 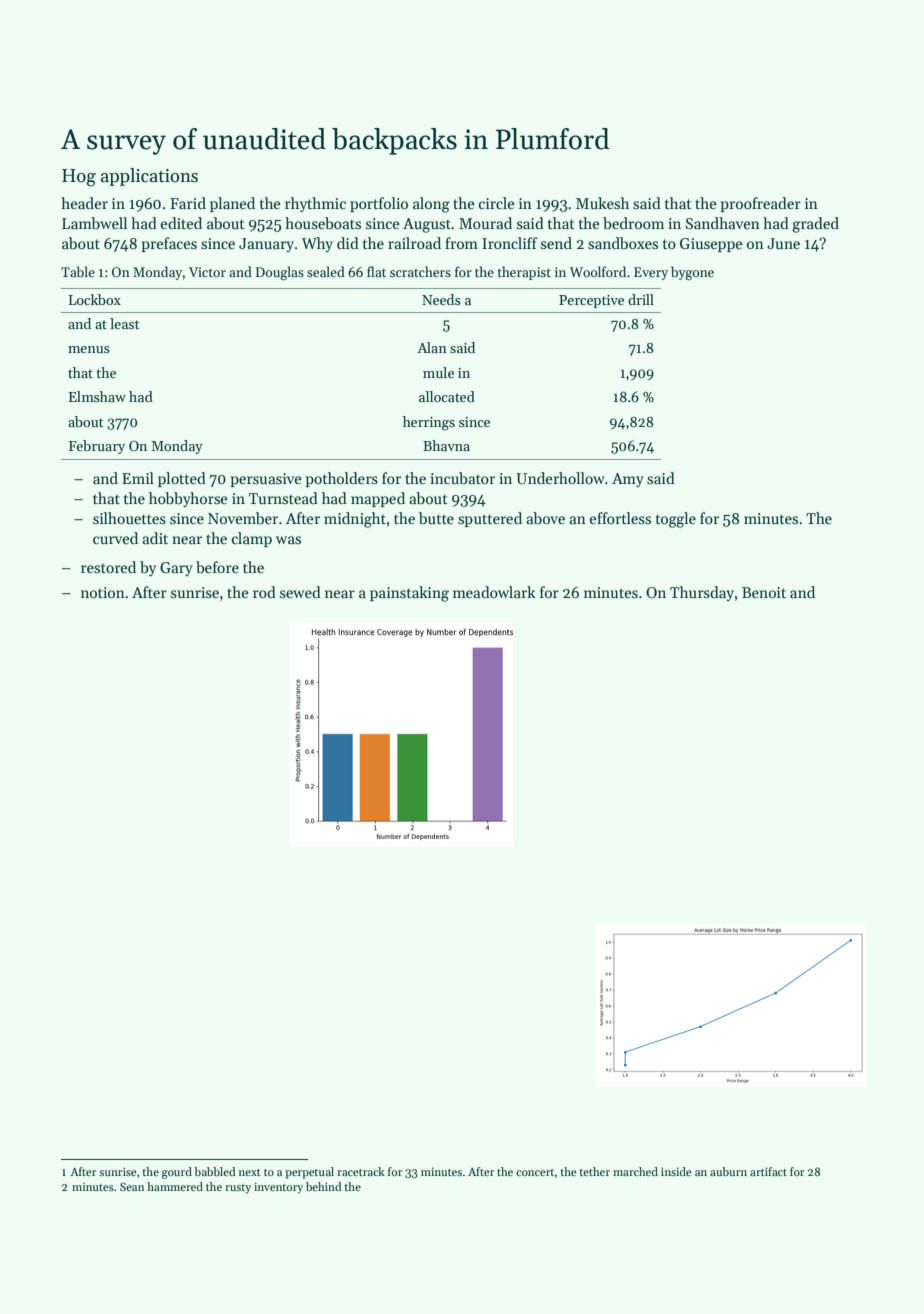 I want to click on toggle, so click(x=676, y=520).
